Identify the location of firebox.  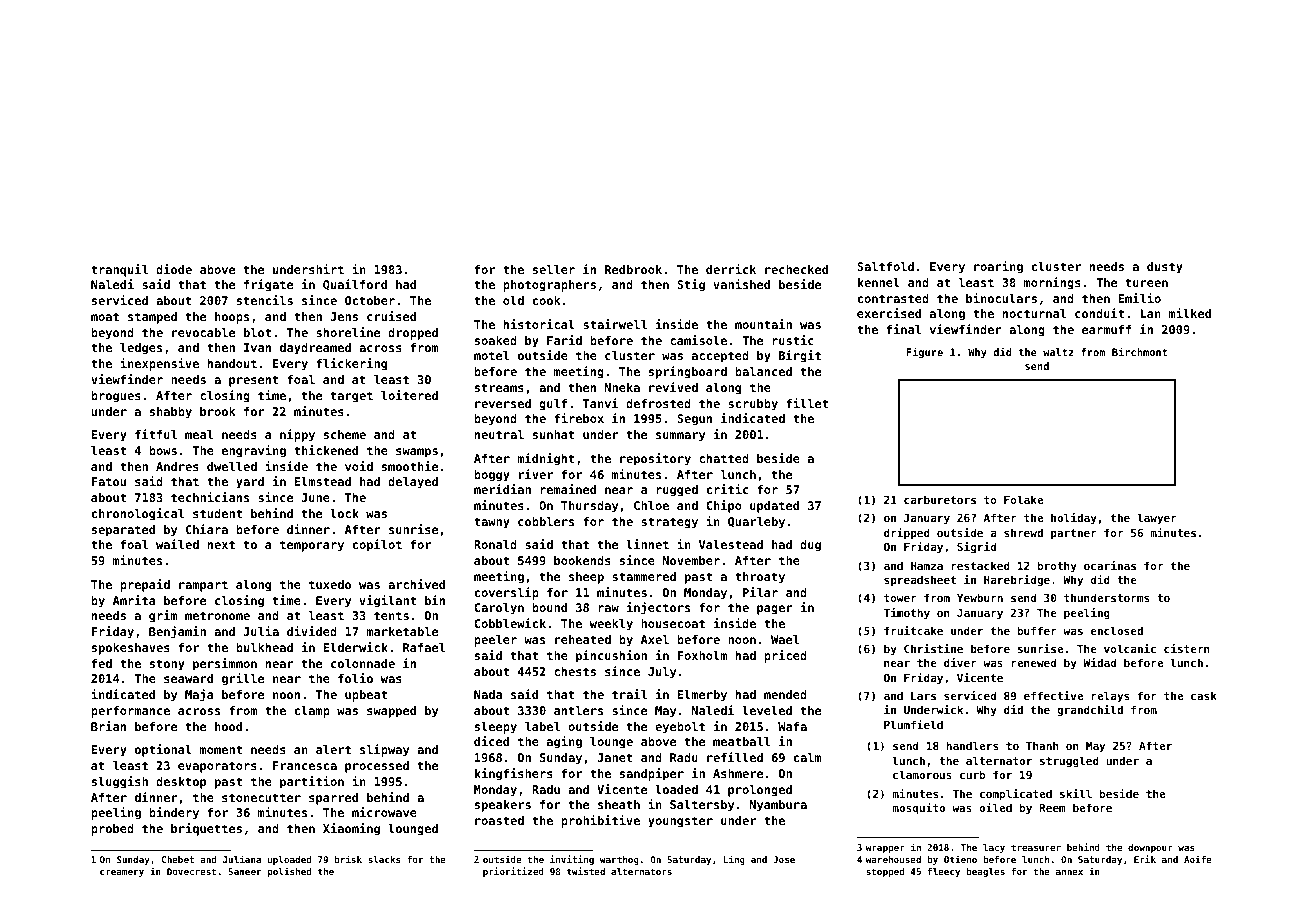
(579, 418).
